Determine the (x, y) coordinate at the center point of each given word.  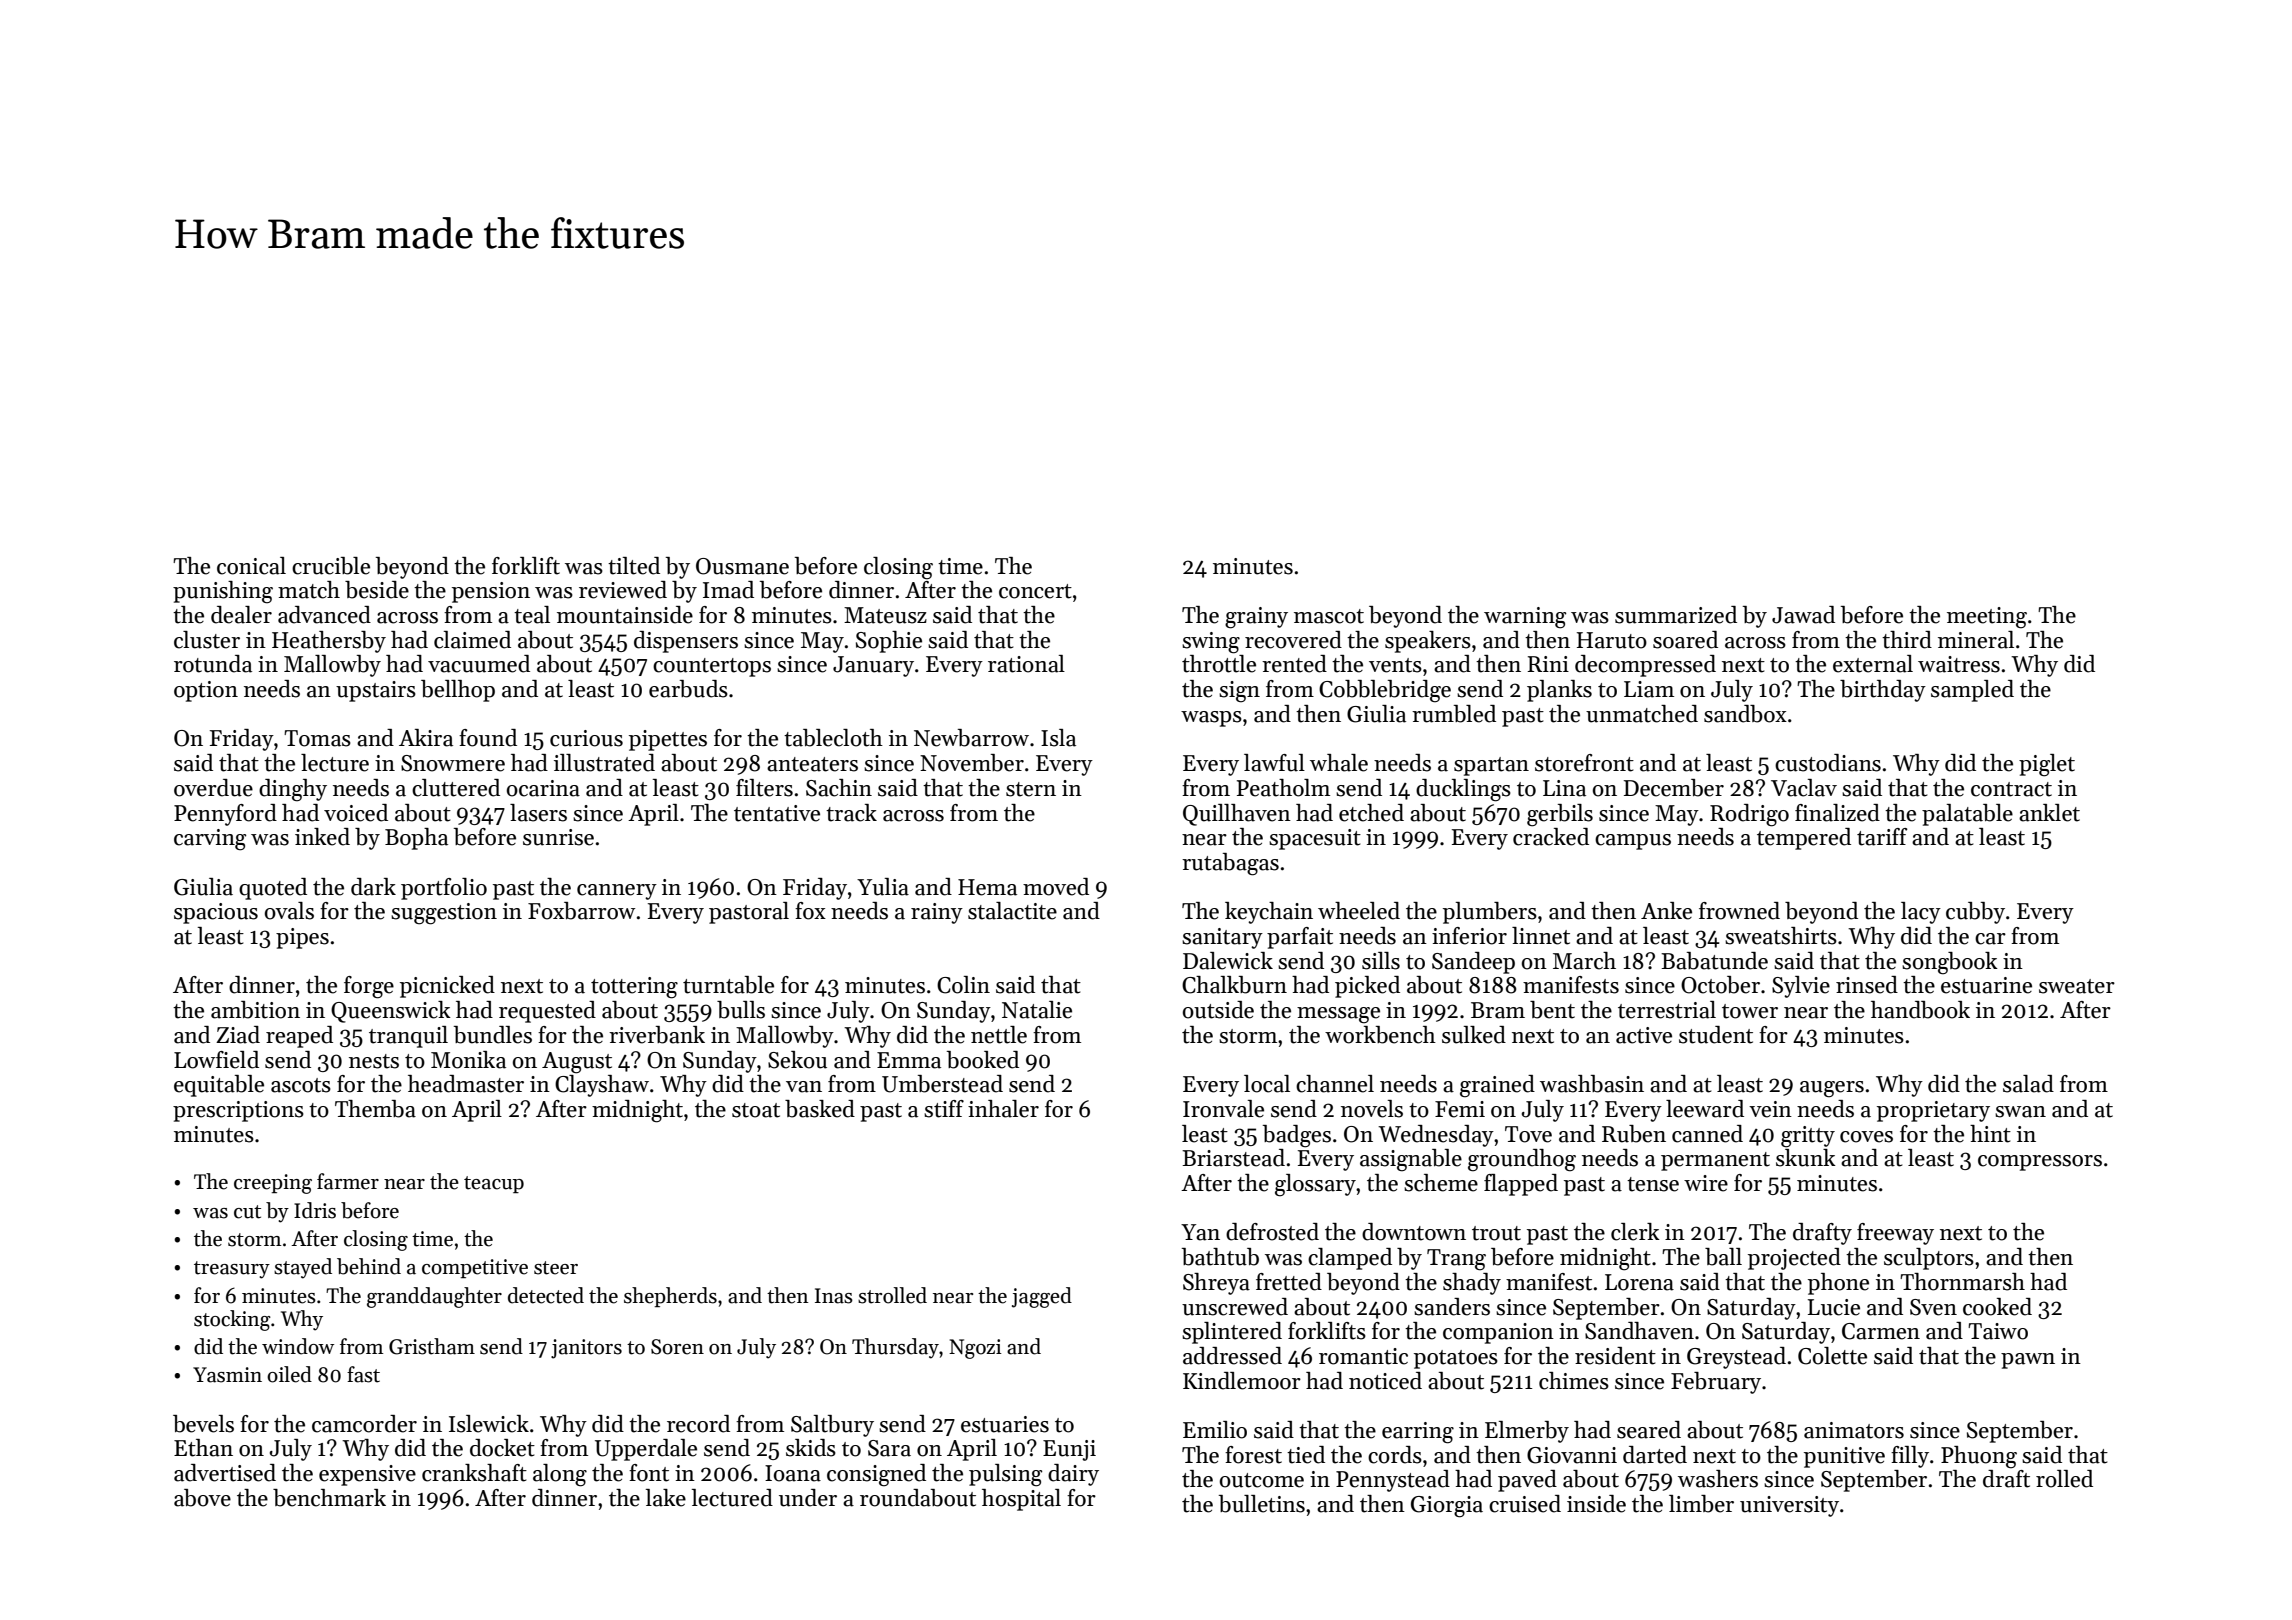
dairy (1073, 1475)
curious (586, 738)
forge (369, 987)
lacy (1921, 913)
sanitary (1222, 938)
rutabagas (1230, 864)
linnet (1541, 936)
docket (502, 1448)
